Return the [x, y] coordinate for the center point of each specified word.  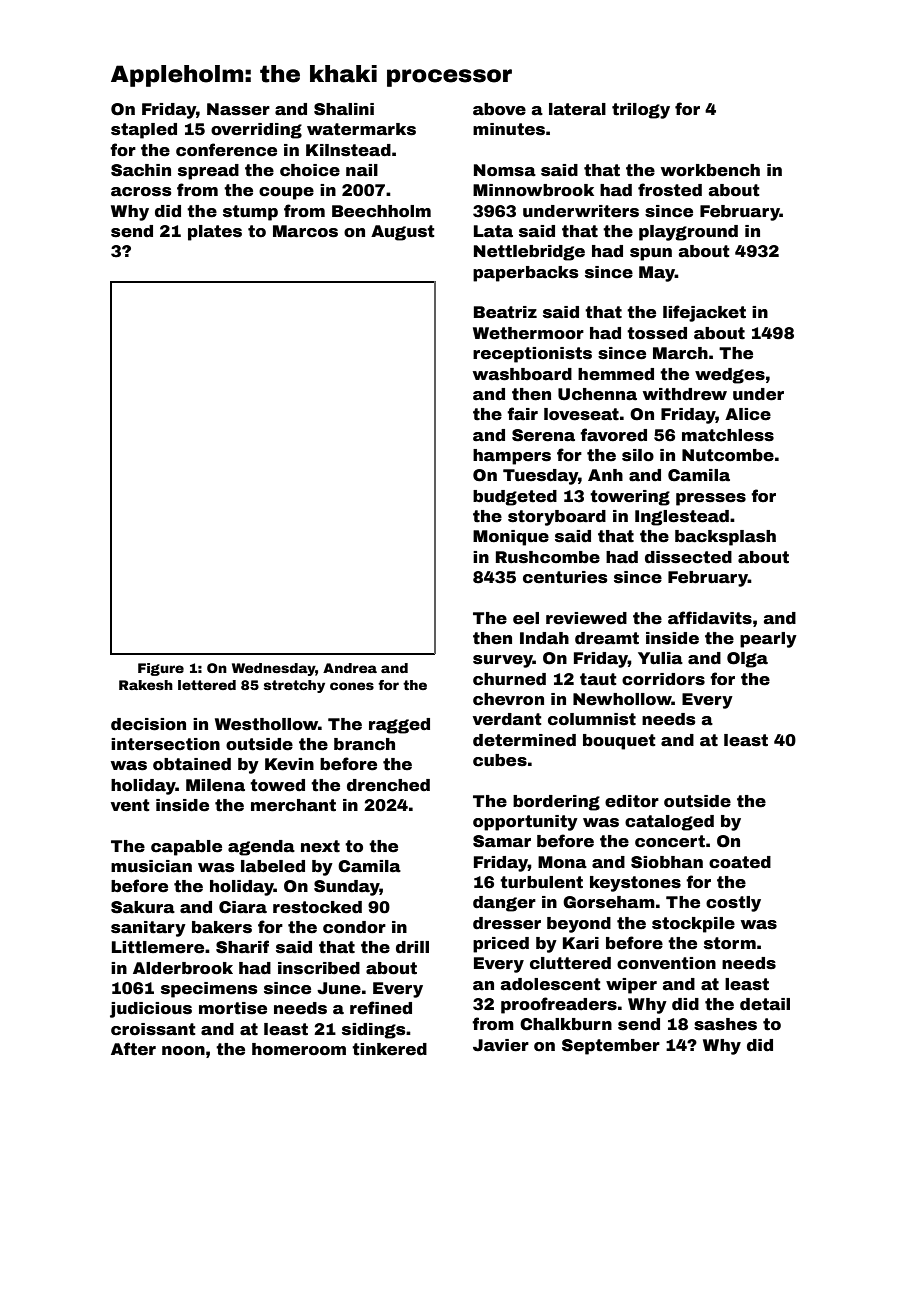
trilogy [641, 111]
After [133, 1049]
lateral [577, 109]
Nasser [238, 109]
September [611, 1047]
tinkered [389, 1049]
